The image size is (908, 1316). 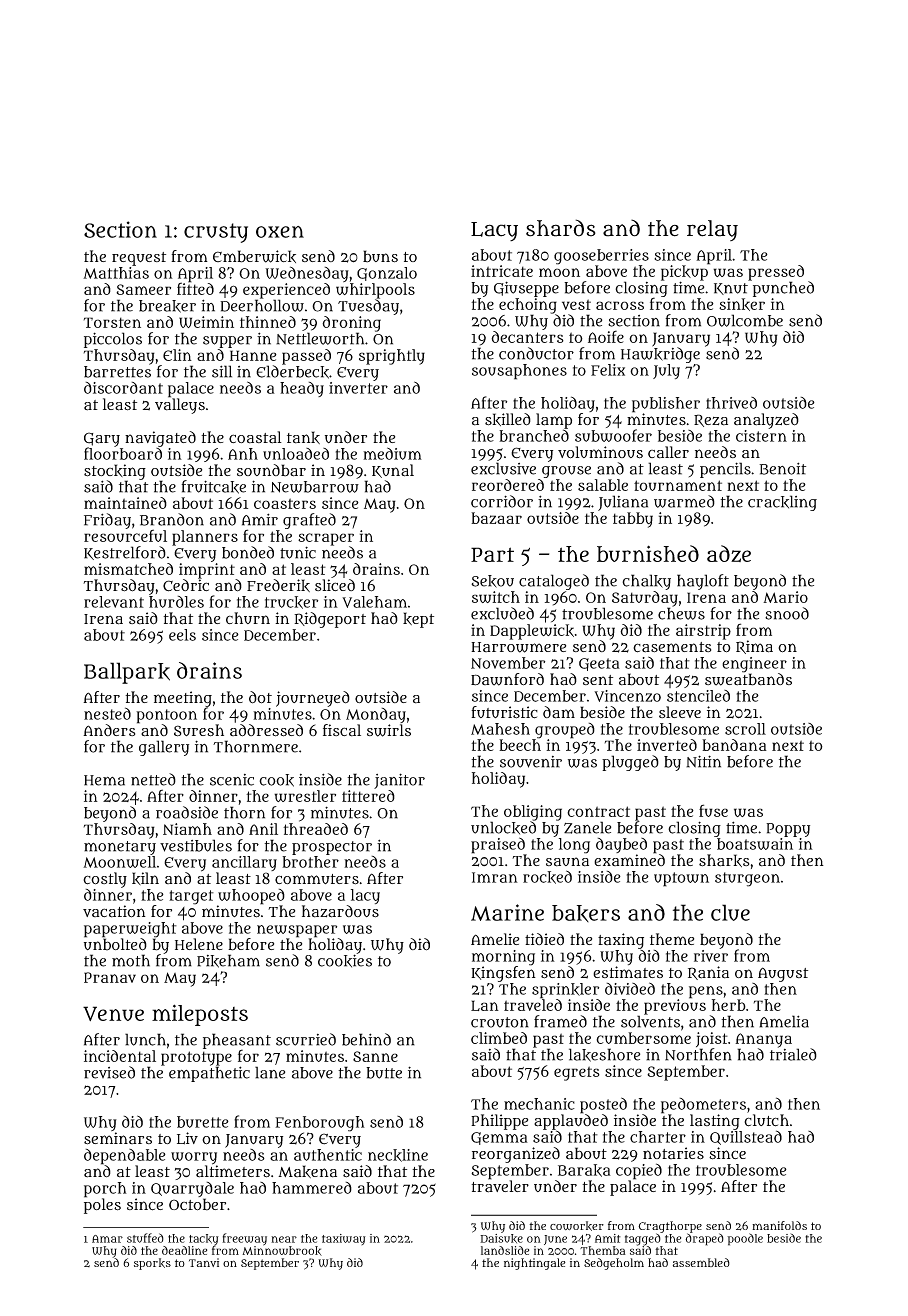 I want to click on scroll, so click(x=745, y=729).
